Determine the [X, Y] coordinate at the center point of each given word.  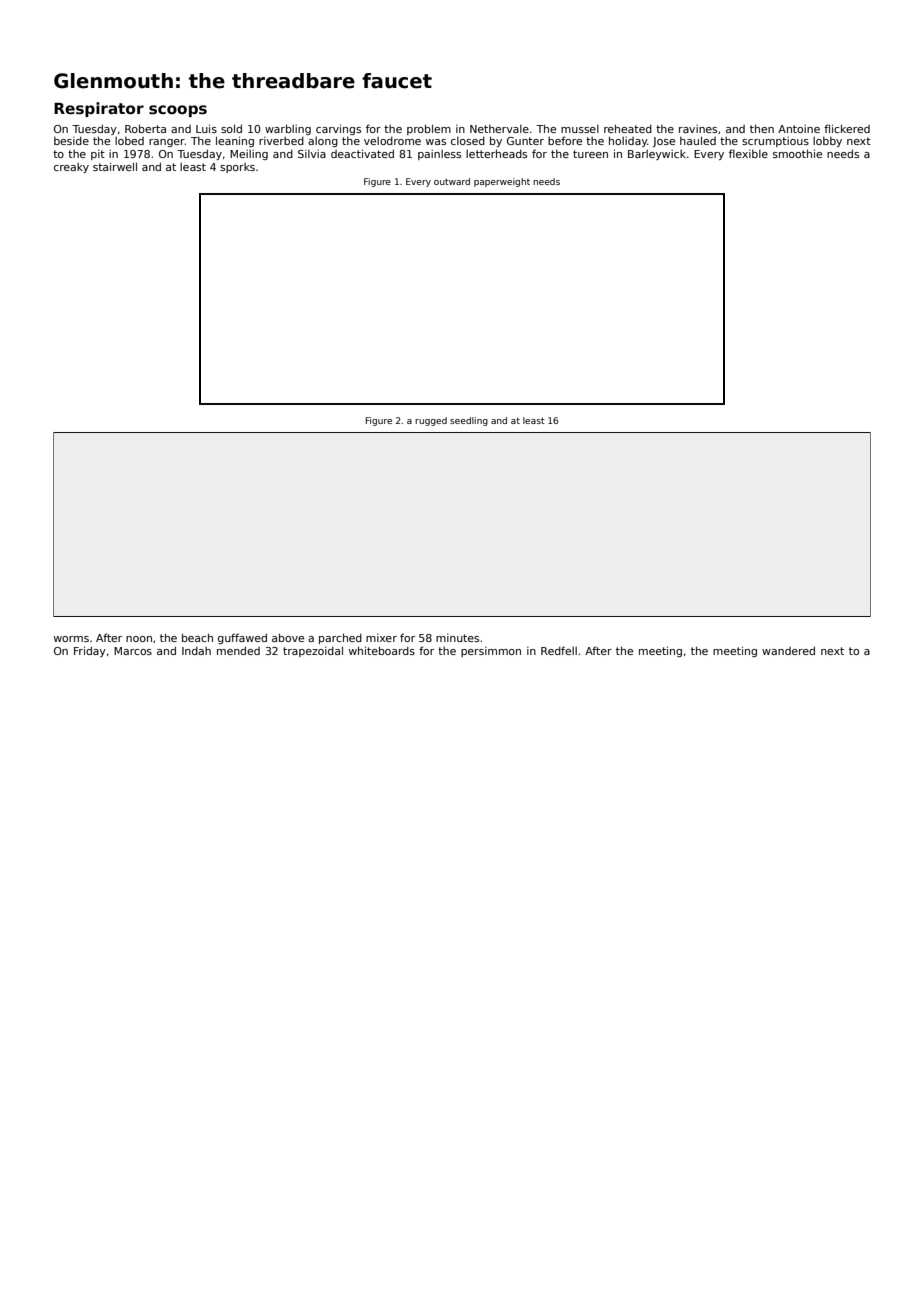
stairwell [115, 166]
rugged [431, 421]
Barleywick [657, 155]
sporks [237, 168]
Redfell [559, 650]
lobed [129, 141]
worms [71, 639]
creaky [71, 168]
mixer [381, 638]
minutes [457, 638]
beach [197, 637]
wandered [788, 650]
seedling [469, 421]
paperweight [502, 182]
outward [452, 181]
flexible [748, 153]
